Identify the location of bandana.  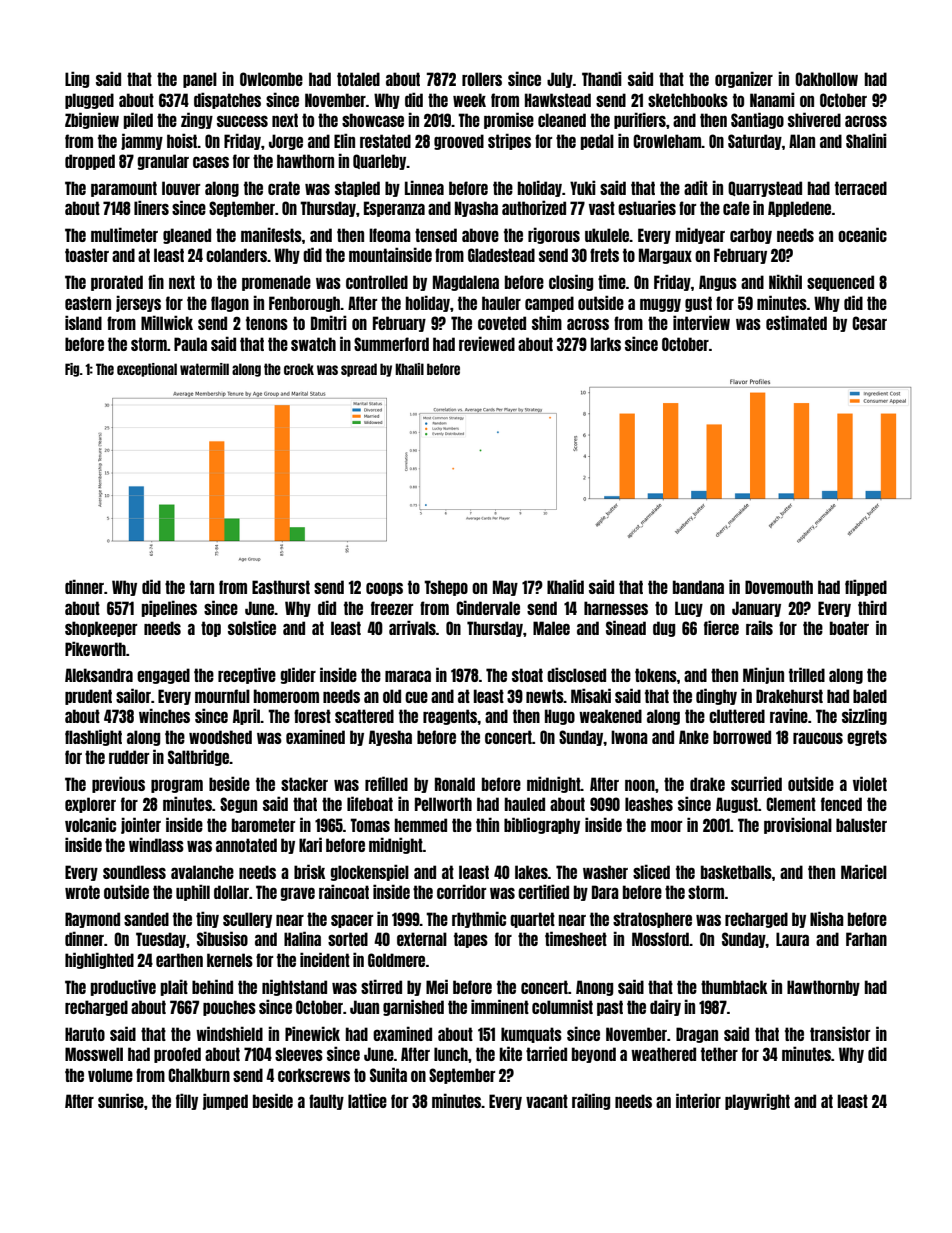
(698, 587).
